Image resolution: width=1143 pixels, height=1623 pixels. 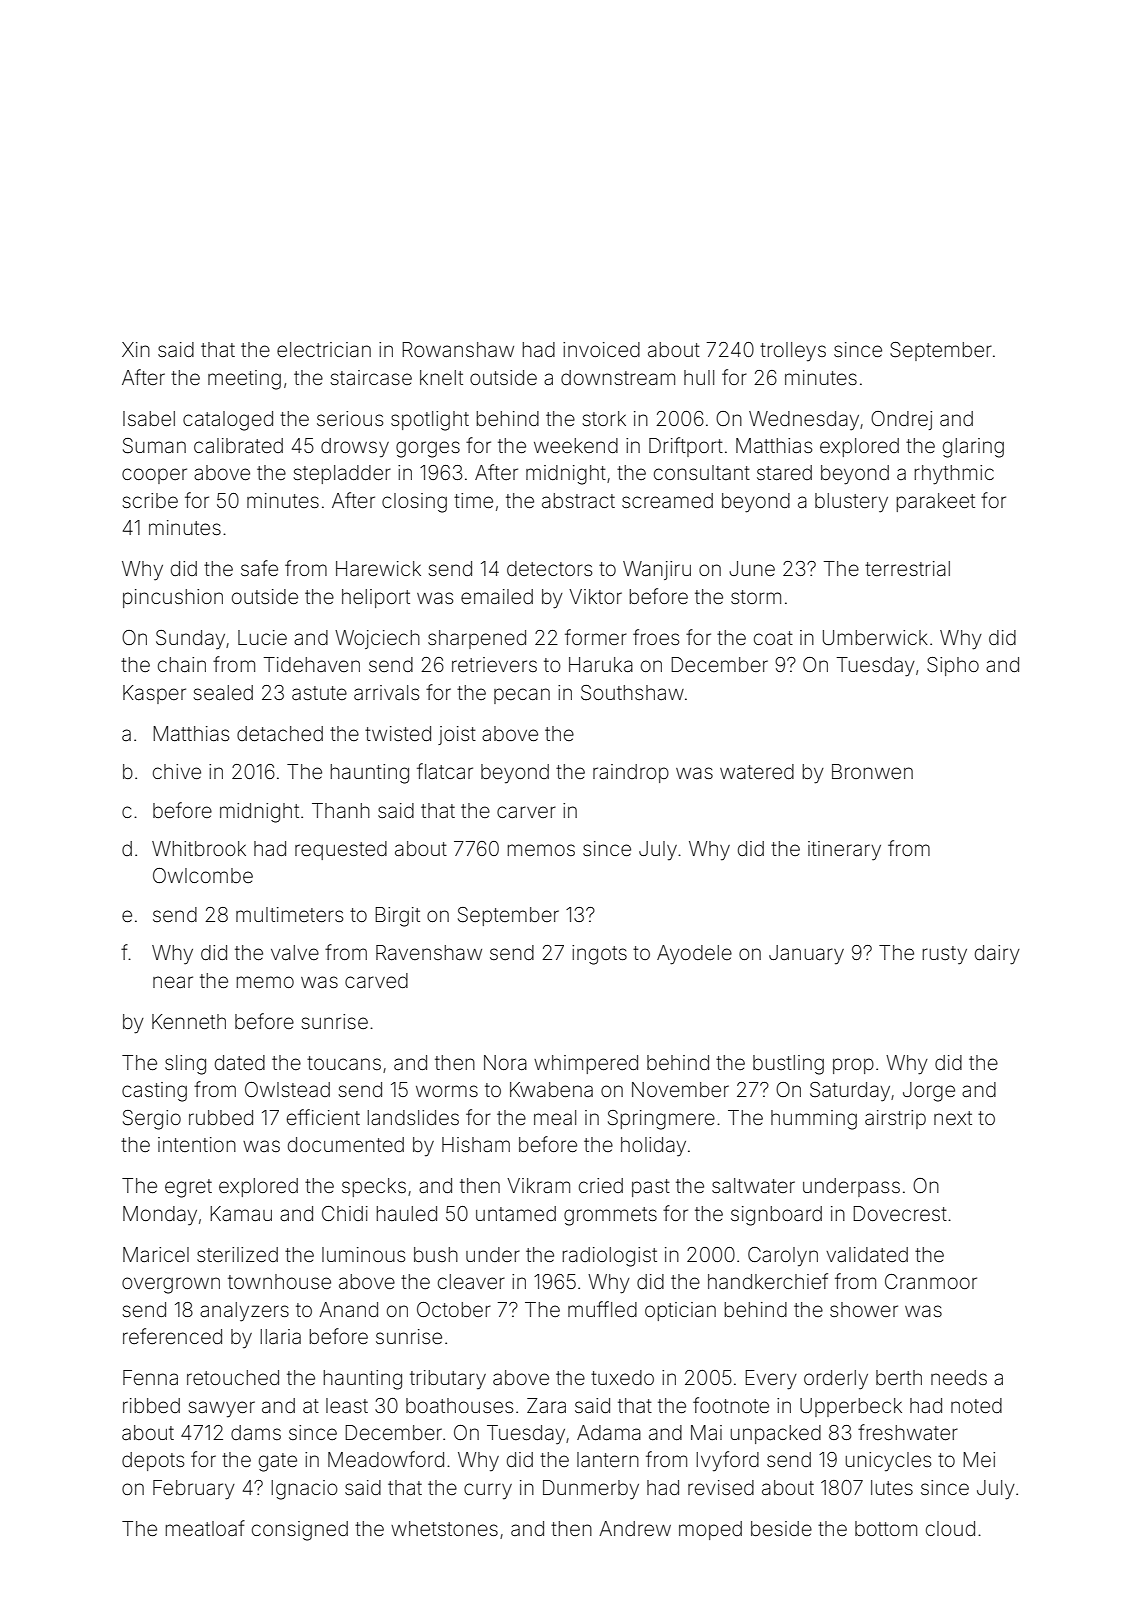 What do you see at coordinates (997, 955) in the screenshot?
I see `dairy` at bounding box center [997, 955].
